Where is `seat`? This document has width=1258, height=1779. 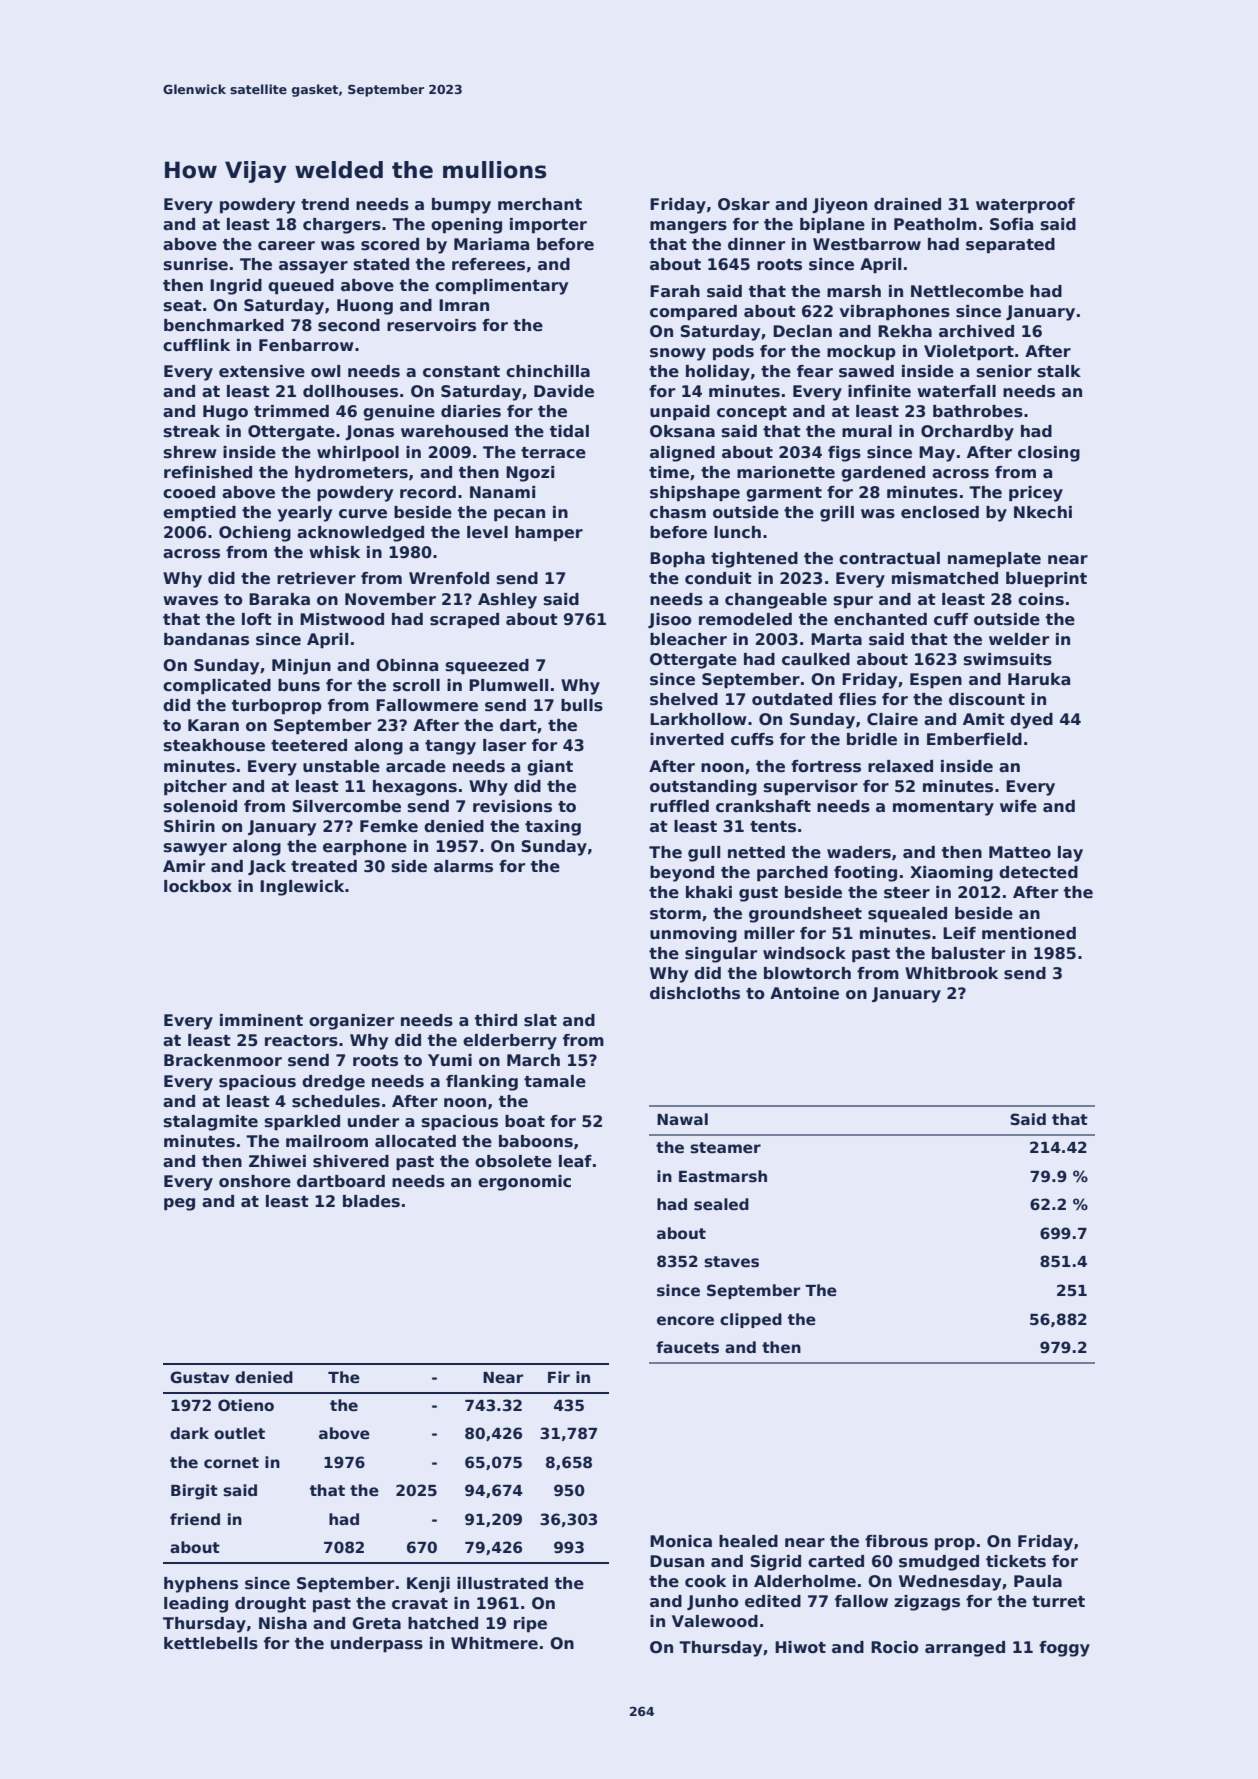
seat is located at coordinates (183, 306).
